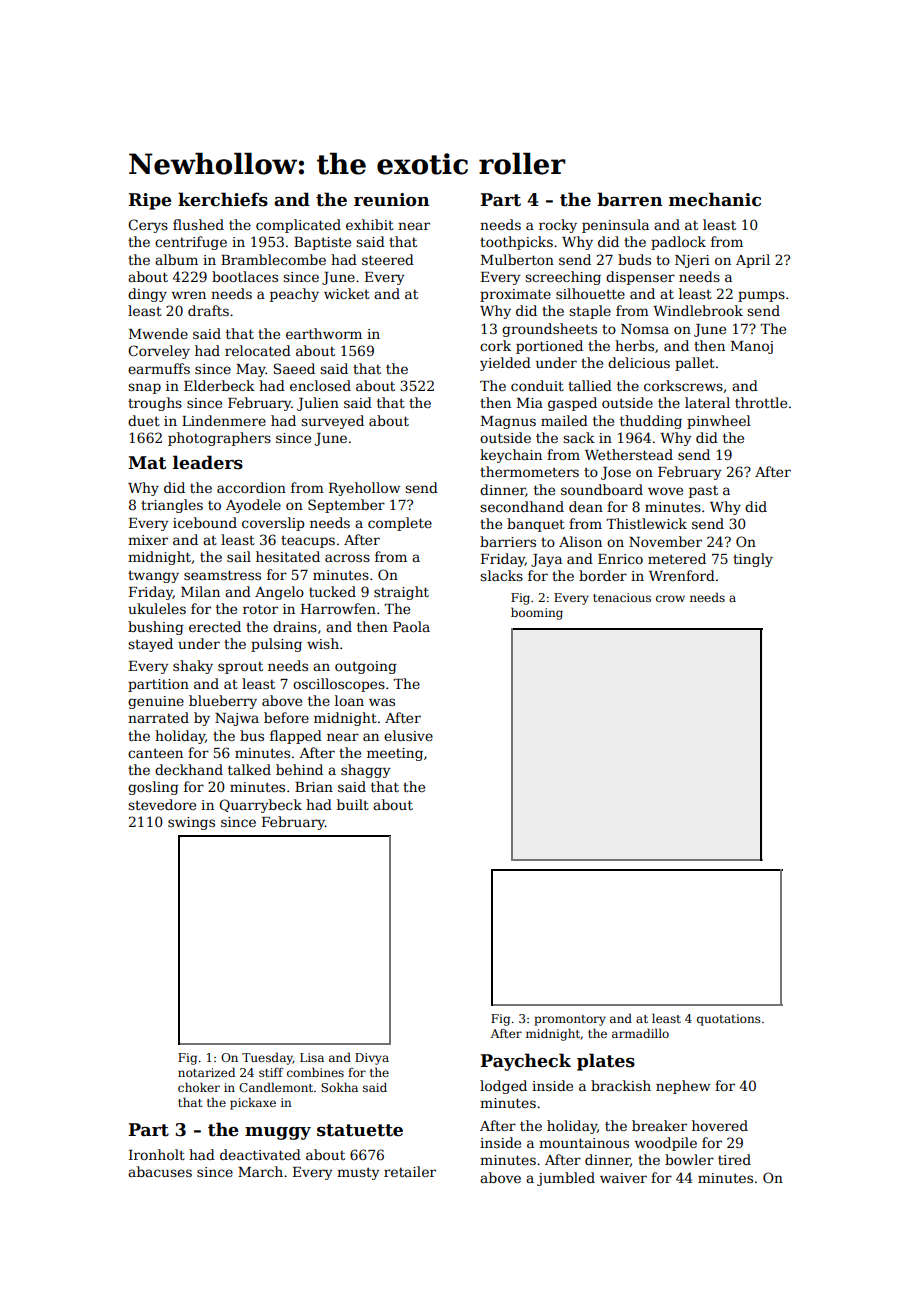 The width and height of the document is (921, 1308). Describe the element at coordinates (360, 1130) in the document. I see `statuette` at that location.
